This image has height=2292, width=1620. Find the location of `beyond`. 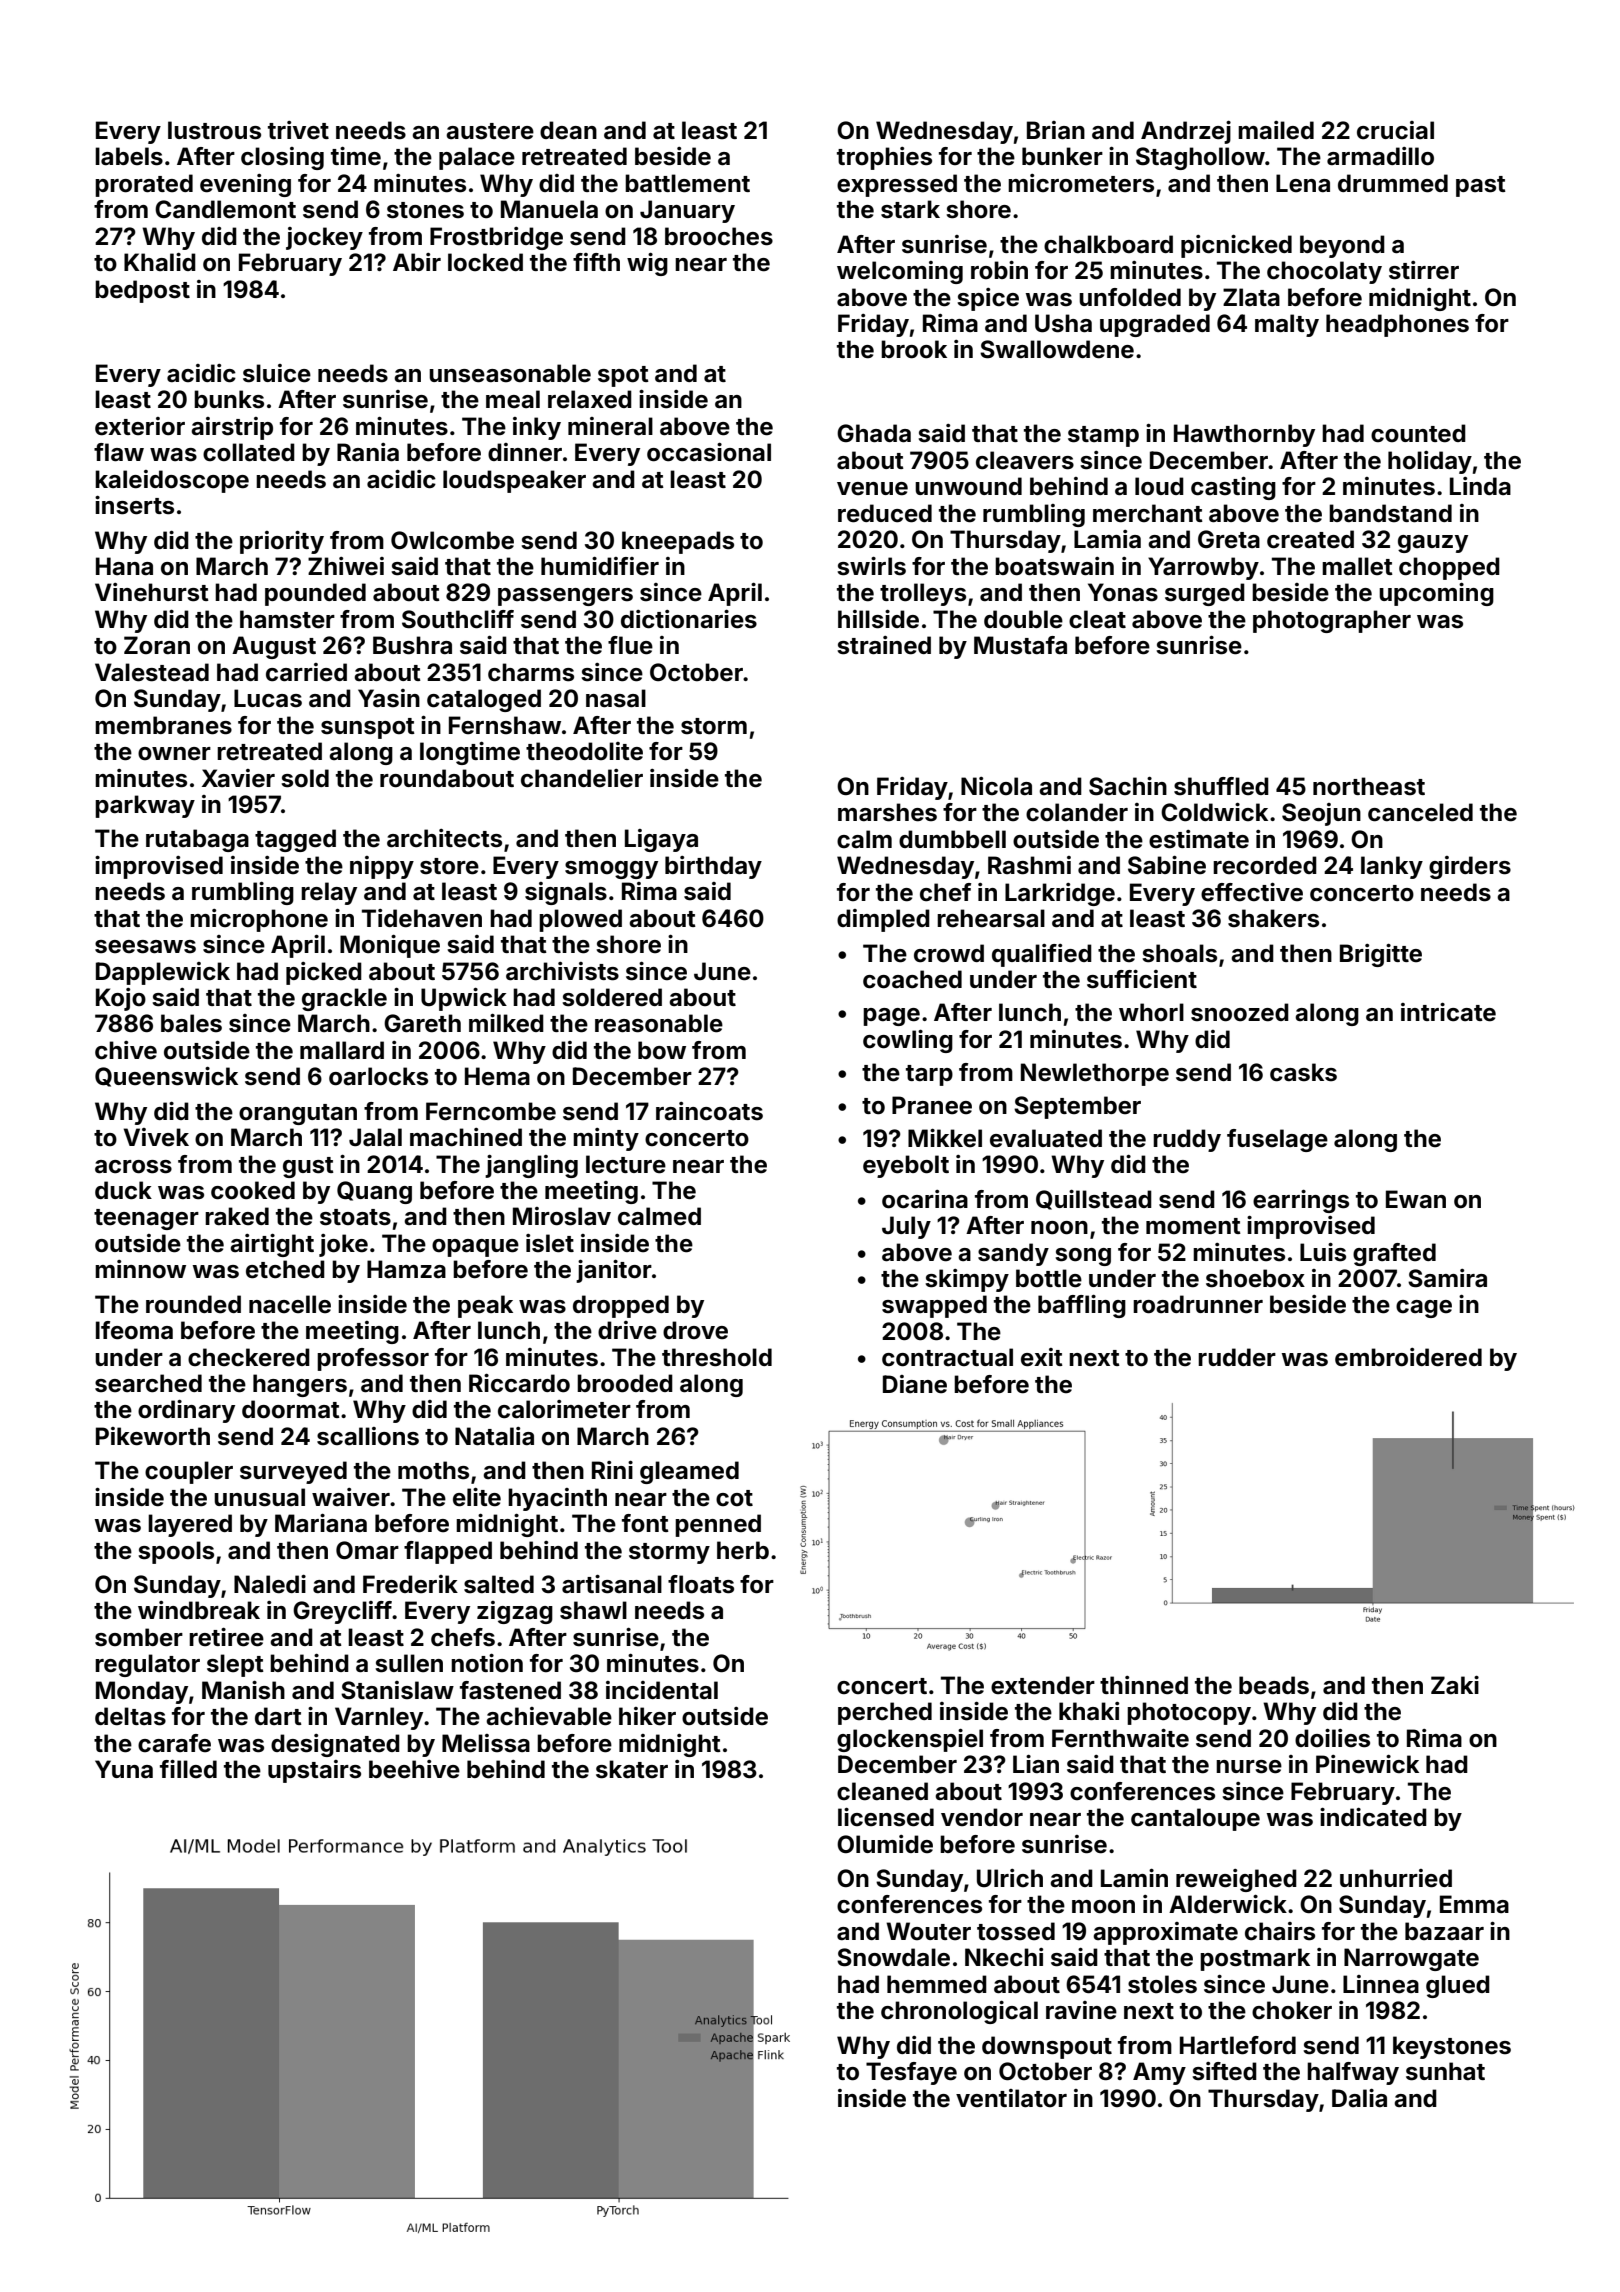

beyond is located at coordinates (1342, 246).
